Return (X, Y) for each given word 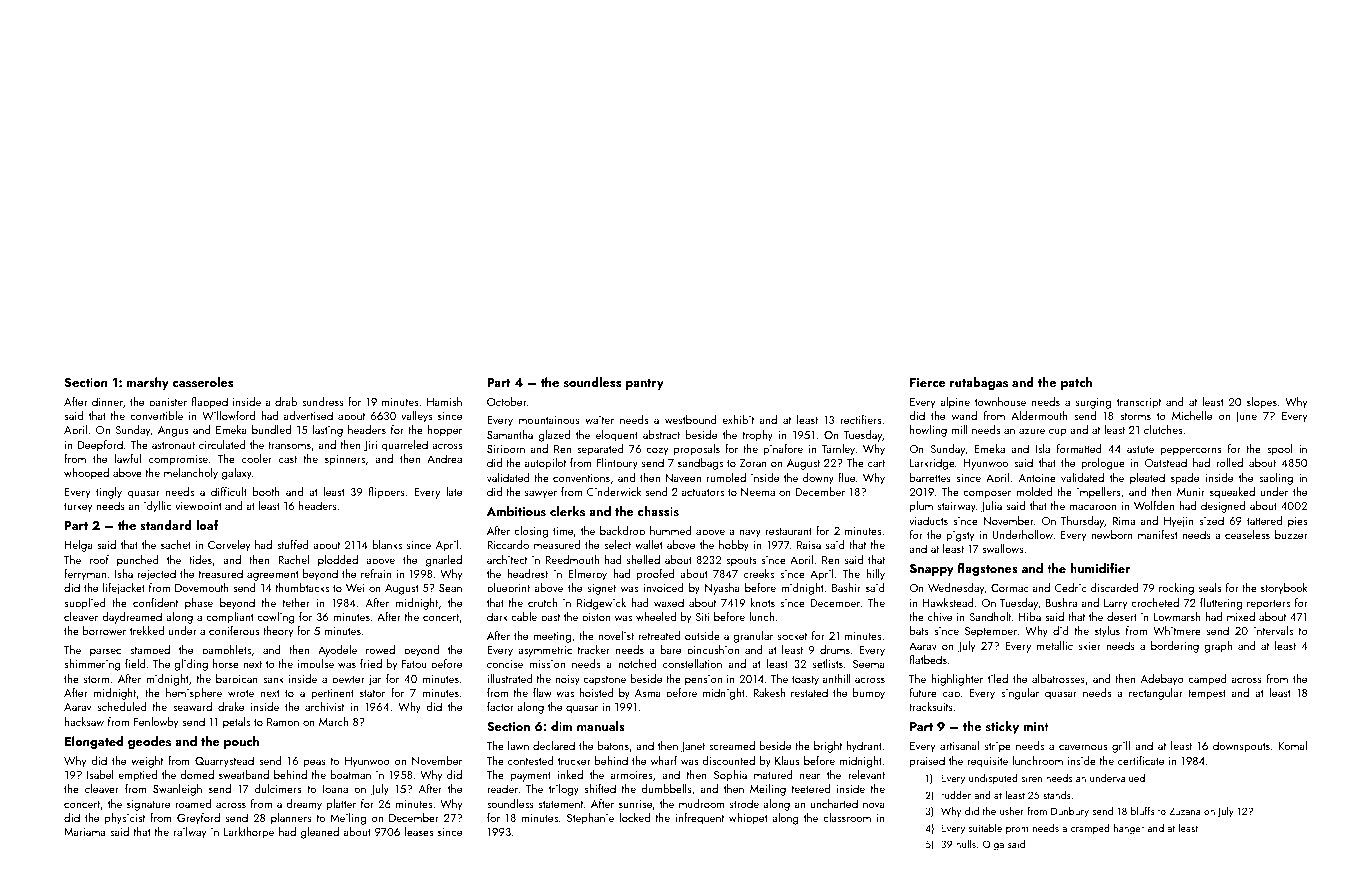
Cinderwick (614, 491)
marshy (148, 383)
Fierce (928, 382)
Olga (993, 845)
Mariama (84, 832)
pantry (645, 384)
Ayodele (337, 651)
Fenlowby (156, 723)
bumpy (869, 694)
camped (1207, 680)
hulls (966, 844)
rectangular (1156, 694)
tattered (1264, 520)
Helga (79, 546)
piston (596, 618)
